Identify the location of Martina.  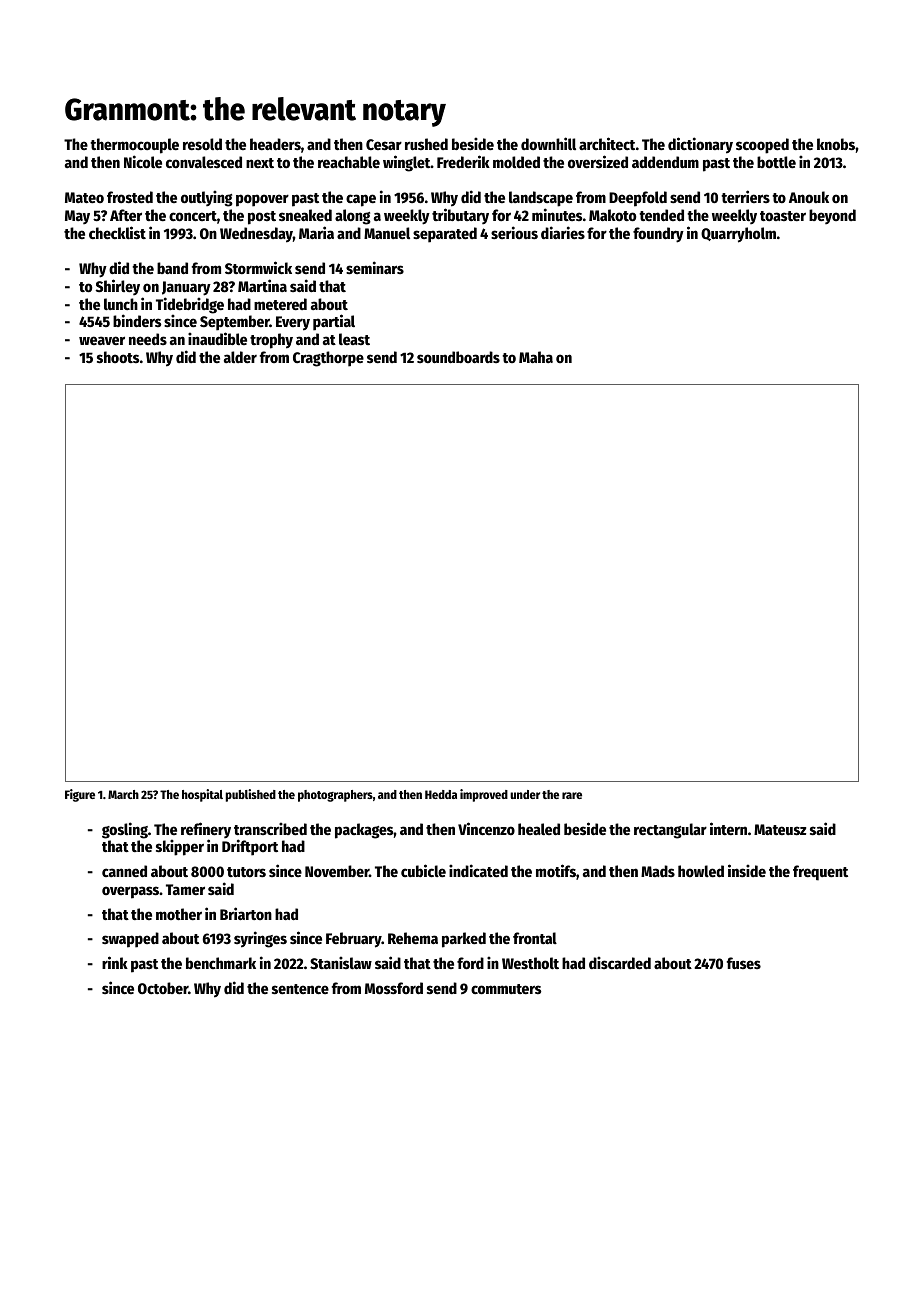
(262, 285).
